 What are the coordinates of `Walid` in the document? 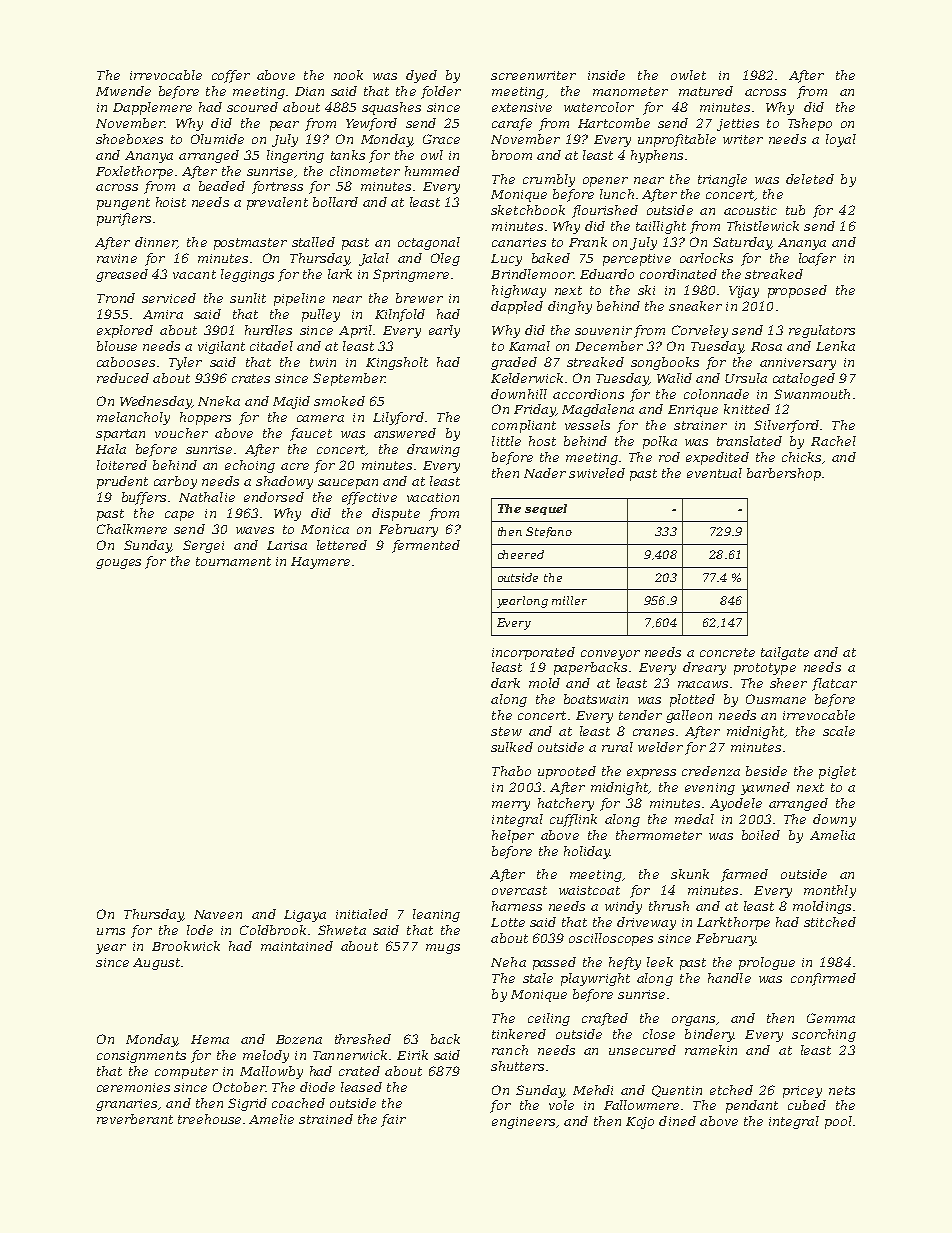 It's located at (674, 378).
